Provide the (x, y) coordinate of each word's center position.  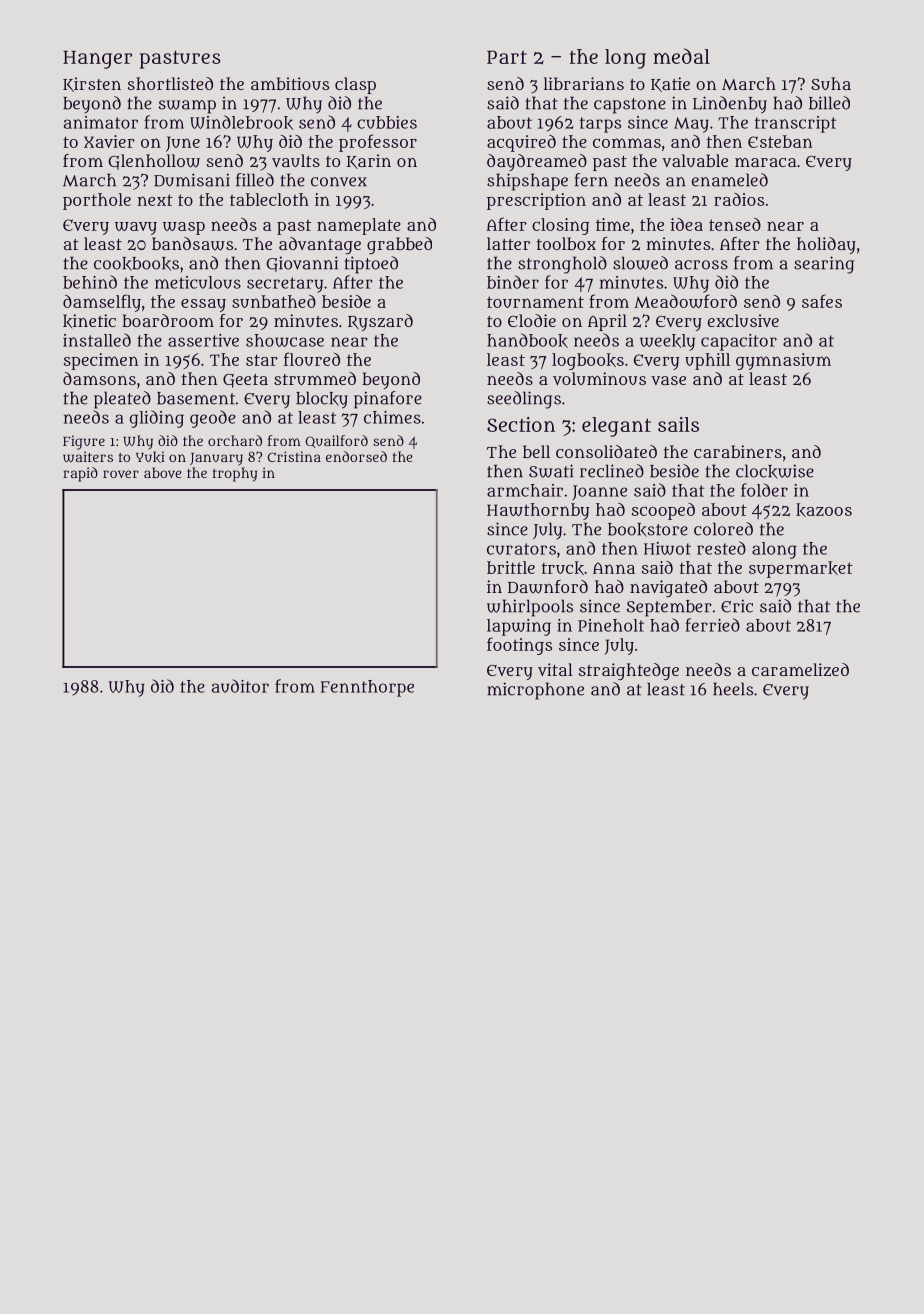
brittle (511, 567)
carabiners (738, 451)
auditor (240, 686)
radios (739, 199)
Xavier (109, 141)
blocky (322, 400)
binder (513, 282)
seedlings (524, 400)
